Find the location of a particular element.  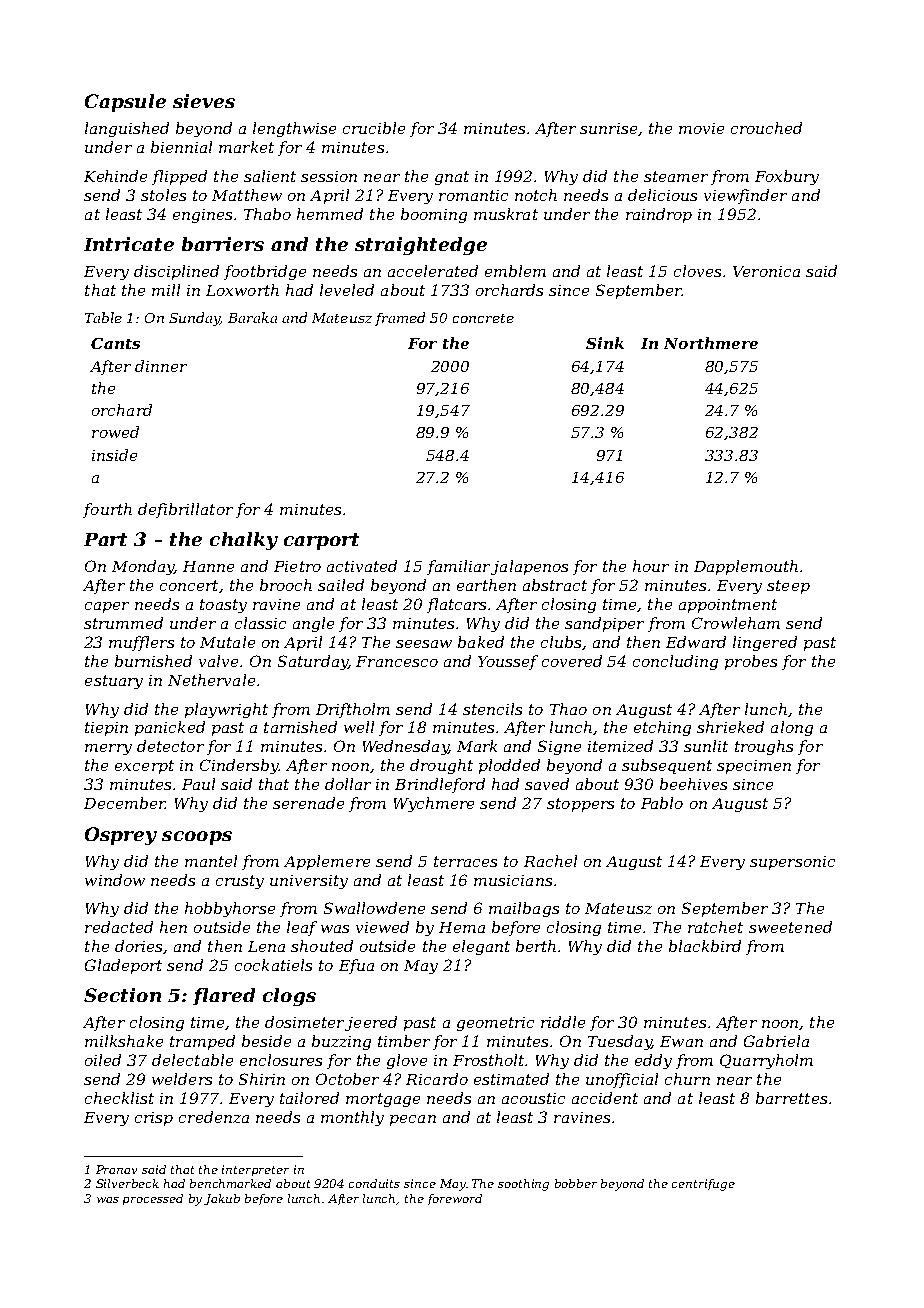

abstract is located at coordinates (555, 585).
